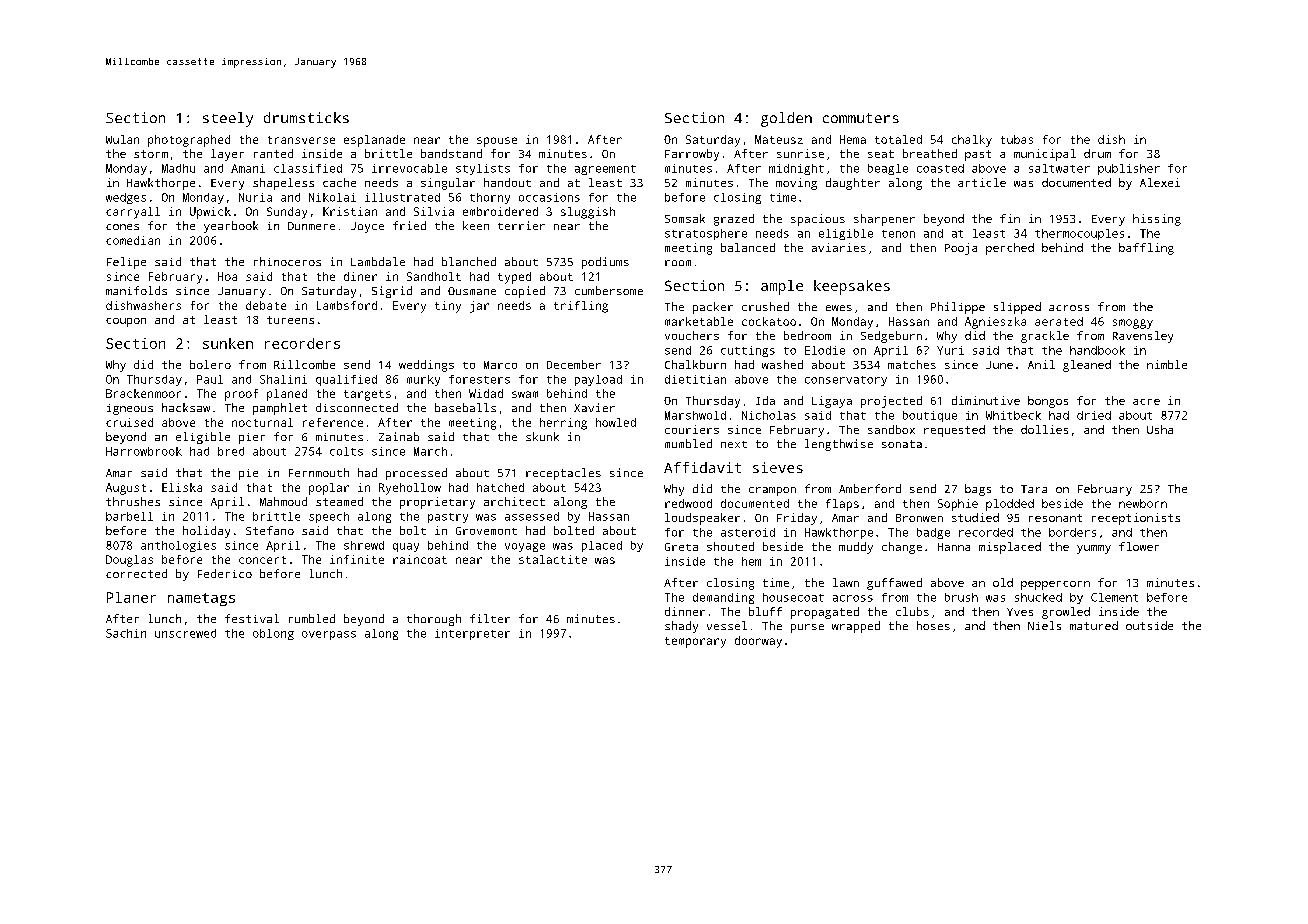  I want to click on Planer, so click(131, 597).
